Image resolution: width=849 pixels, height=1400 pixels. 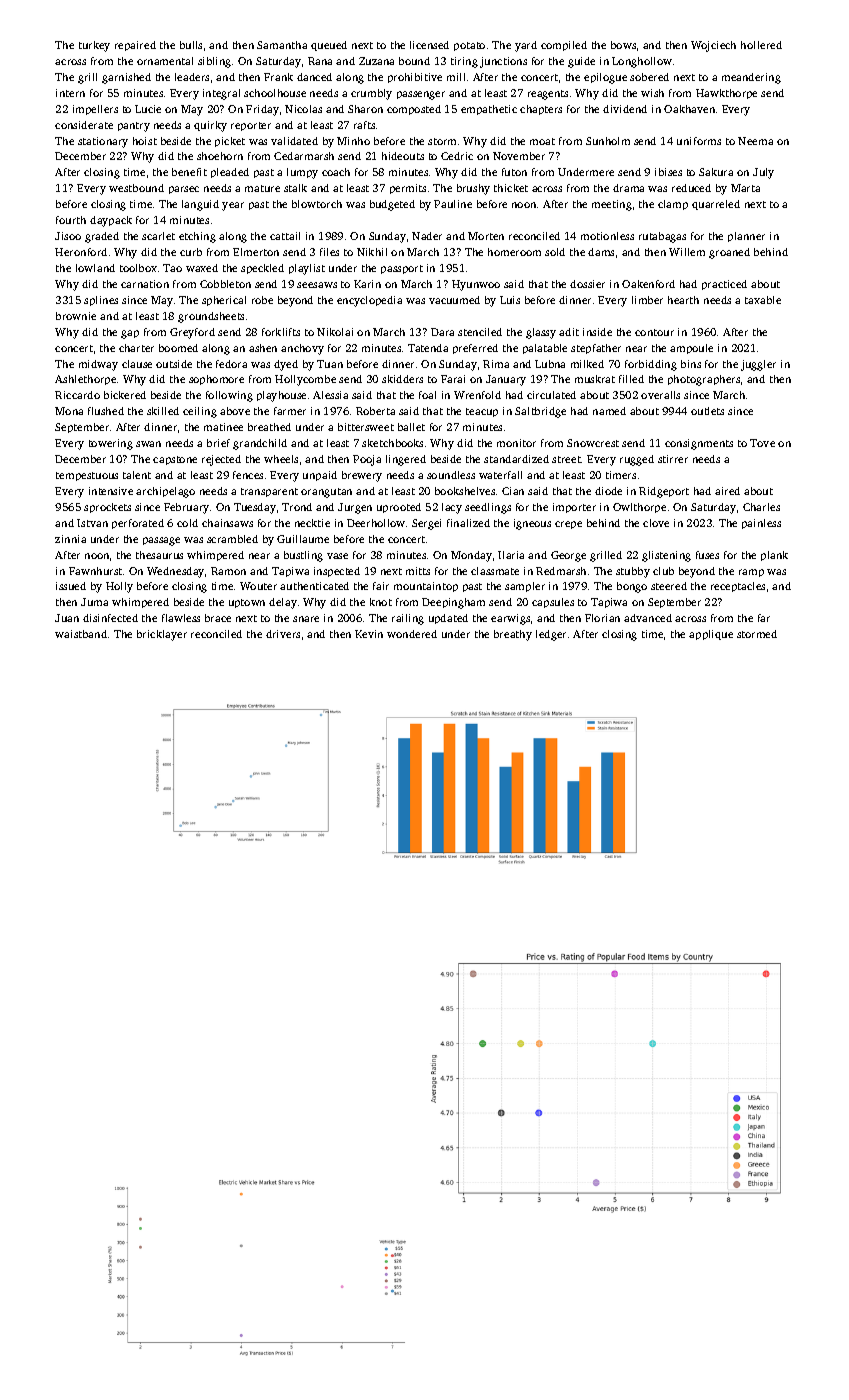 I want to click on hearth, so click(x=683, y=300).
